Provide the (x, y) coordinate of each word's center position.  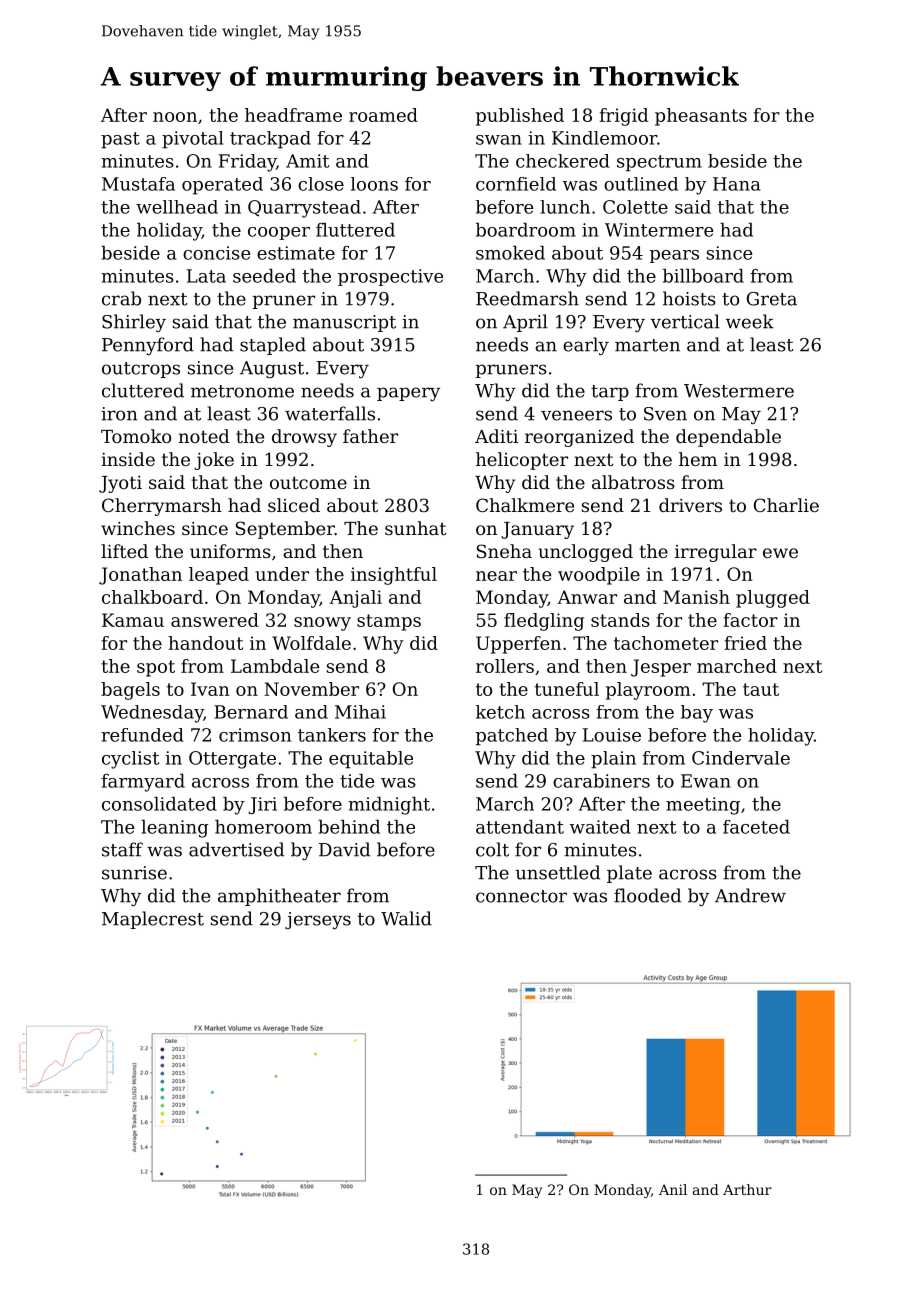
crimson (255, 735)
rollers (505, 666)
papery (408, 394)
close (321, 184)
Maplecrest (153, 920)
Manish (696, 597)
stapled (273, 346)
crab (121, 298)
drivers (690, 505)
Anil (673, 1189)
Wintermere (659, 230)
